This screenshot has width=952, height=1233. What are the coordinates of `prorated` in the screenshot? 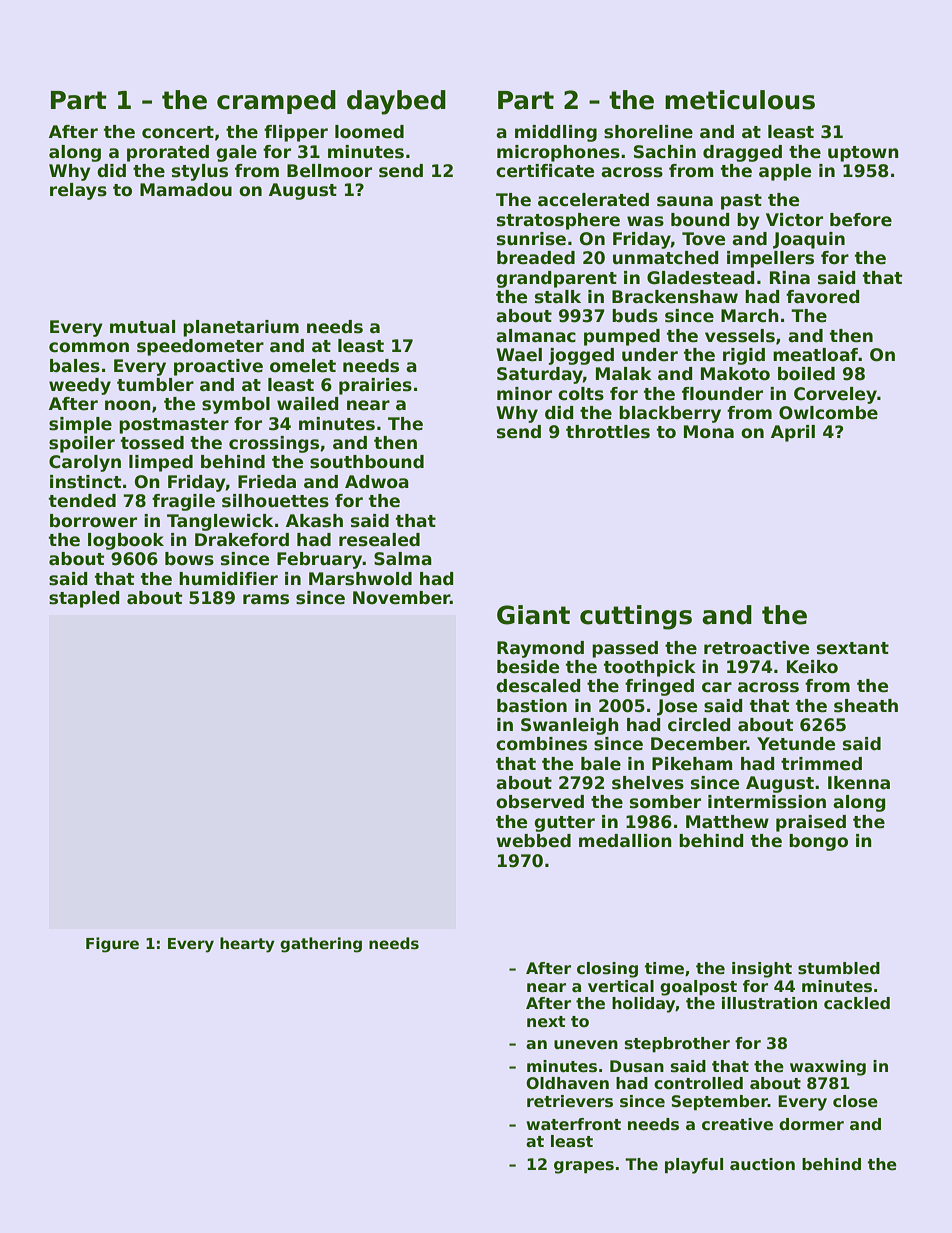 It's located at (168, 153).
